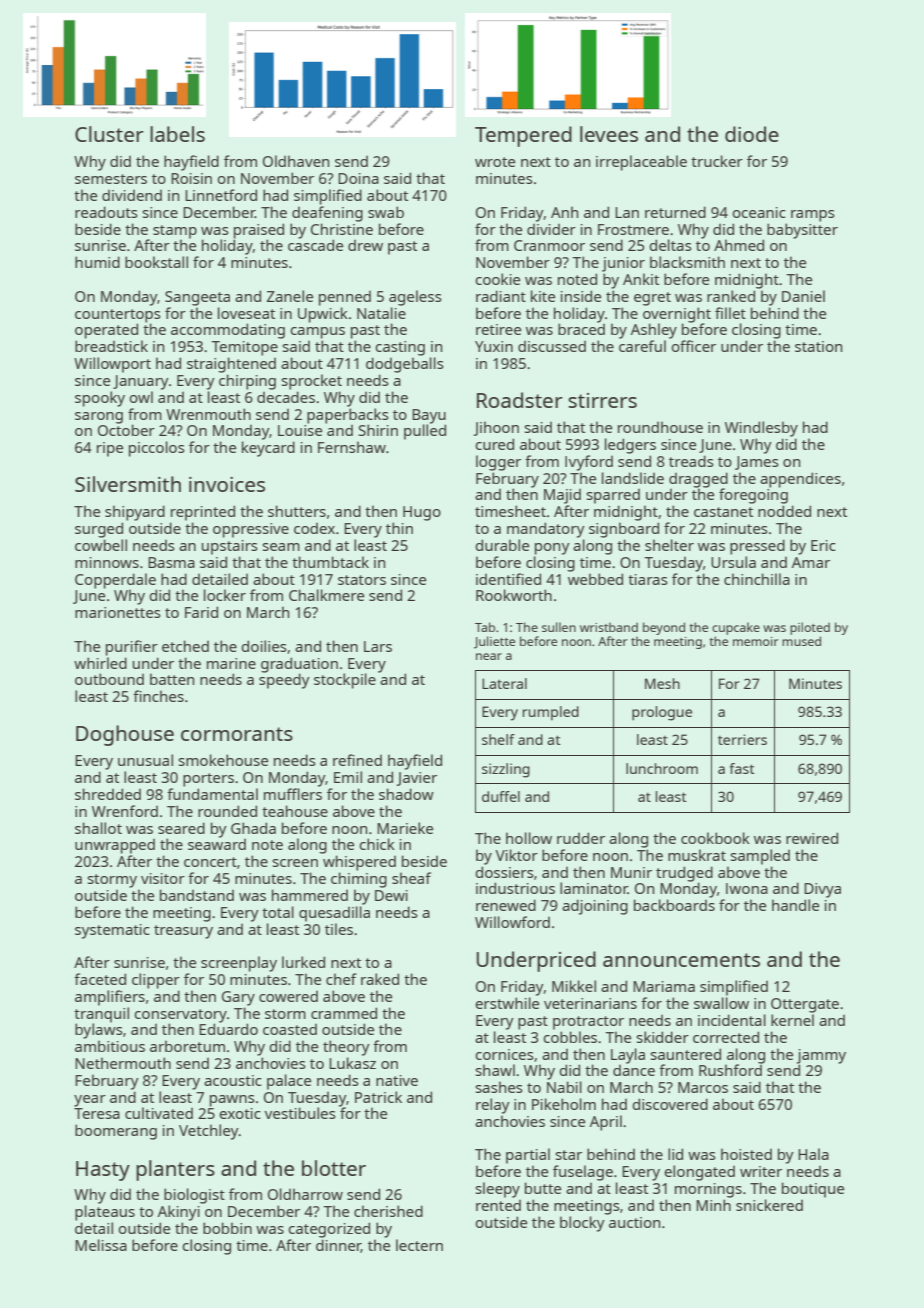  I want to click on lectern, so click(419, 1245).
